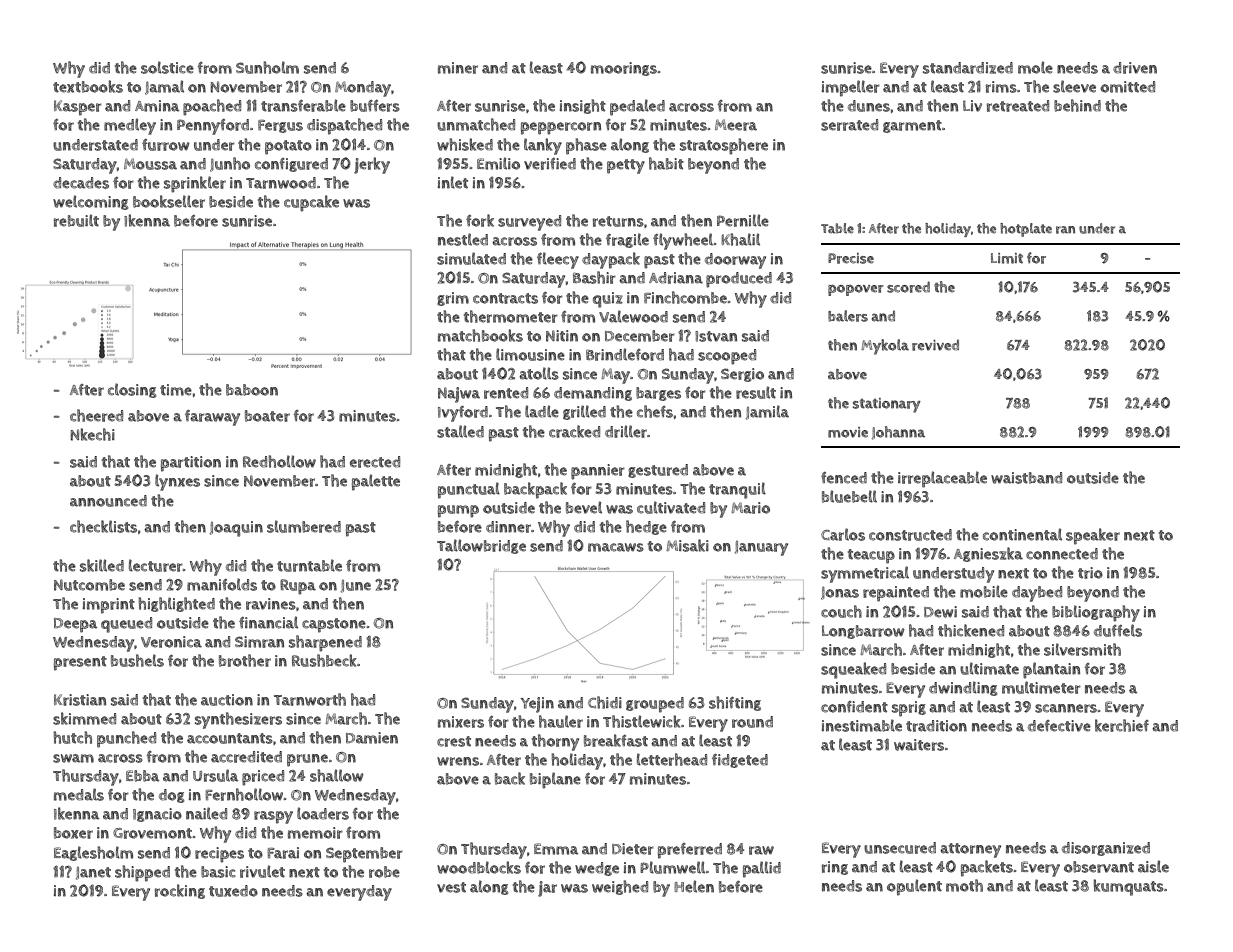 Image resolution: width=1233 pixels, height=952 pixels. I want to click on bookseller, so click(169, 201).
